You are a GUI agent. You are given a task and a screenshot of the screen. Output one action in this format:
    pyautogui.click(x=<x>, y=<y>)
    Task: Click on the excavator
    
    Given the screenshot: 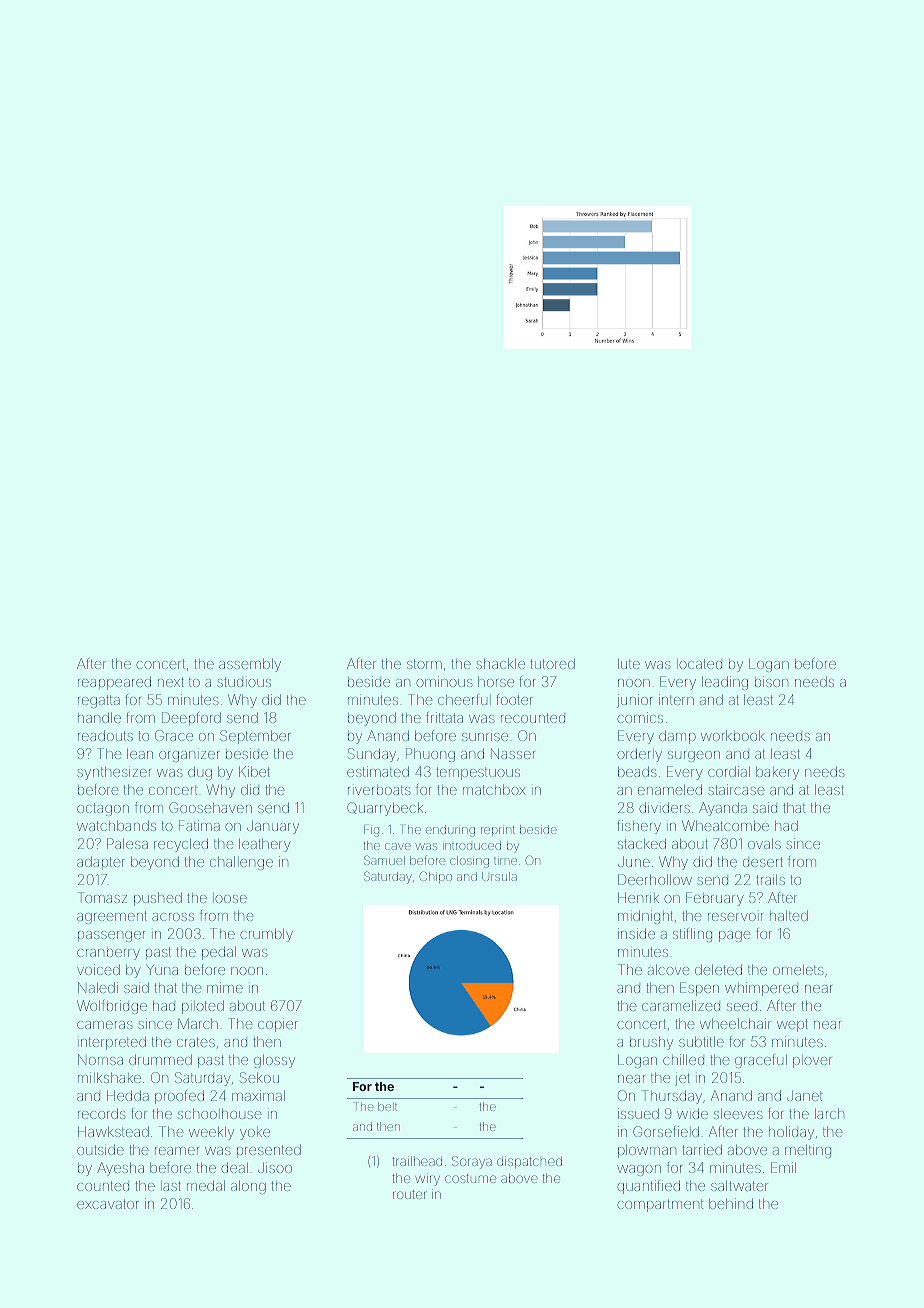 What is the action you would take?
    pyautogui.click(x=107, y=1204)
